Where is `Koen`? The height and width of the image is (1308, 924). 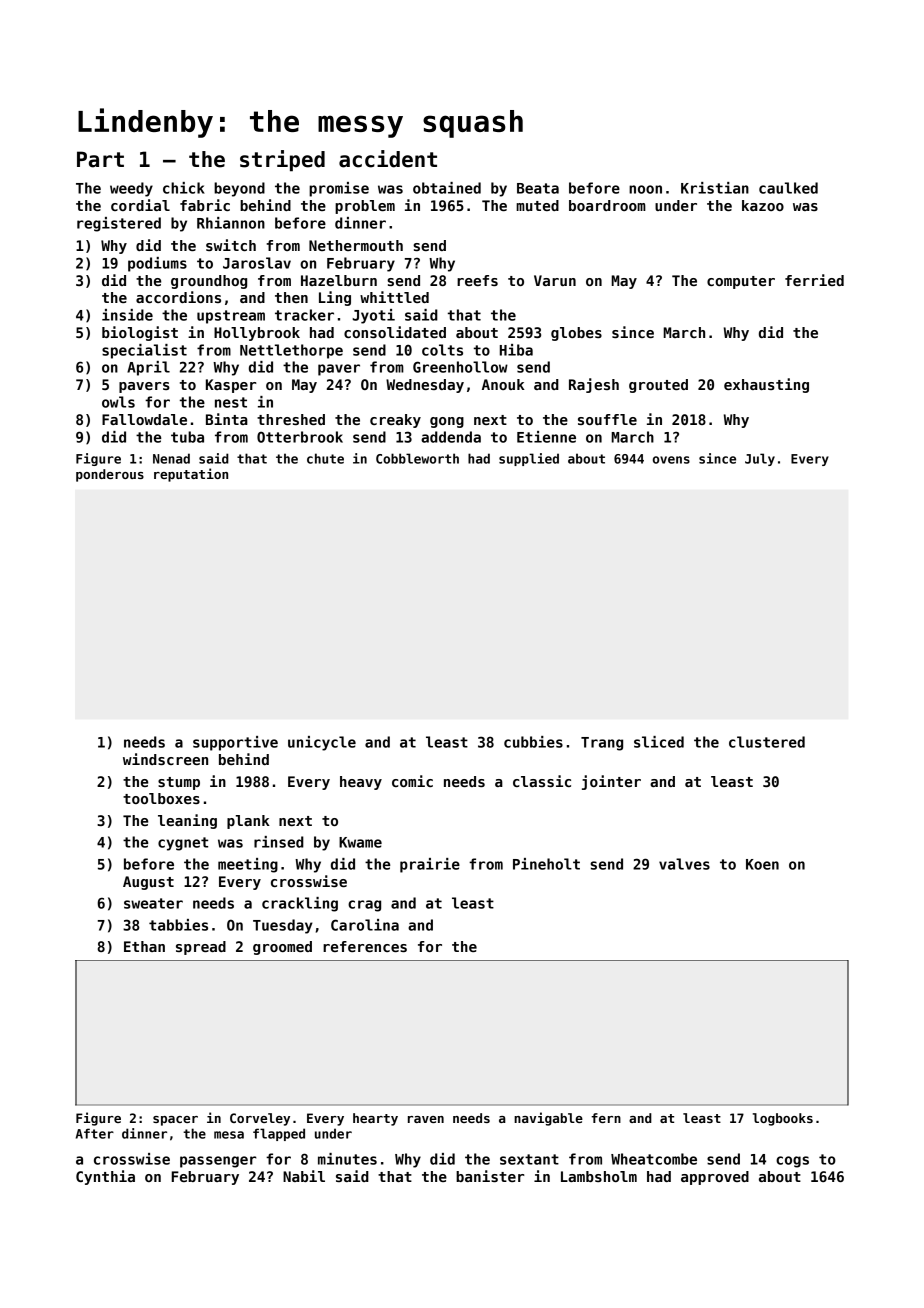
Koen is located at coordinates (762, 864).
